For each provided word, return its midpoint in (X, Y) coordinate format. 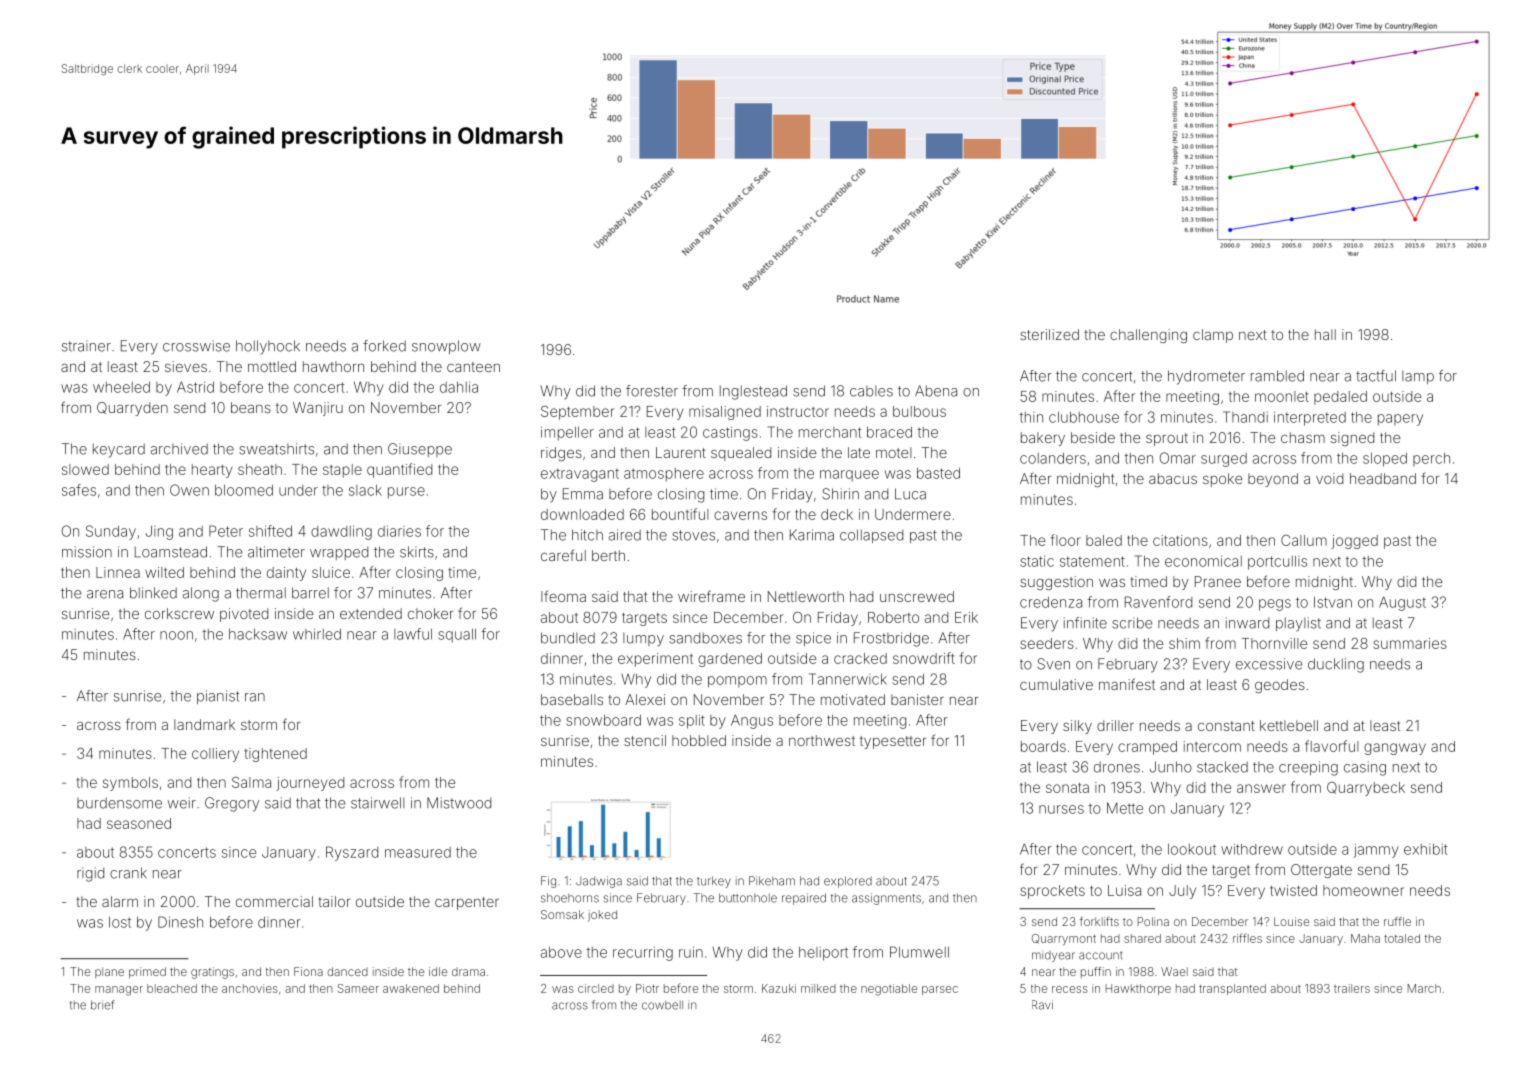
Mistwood (459, 803)
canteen (473, 367)
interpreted (1310, 419)
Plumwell (919, 952)
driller (1115, 725)
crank (128, 873)
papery (1400, 420)
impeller (567, 434)
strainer (86, 346)
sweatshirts (276, 449)
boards (1043, 746)
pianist (218, 697)
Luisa (1124, 890)
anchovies (250, 988)
